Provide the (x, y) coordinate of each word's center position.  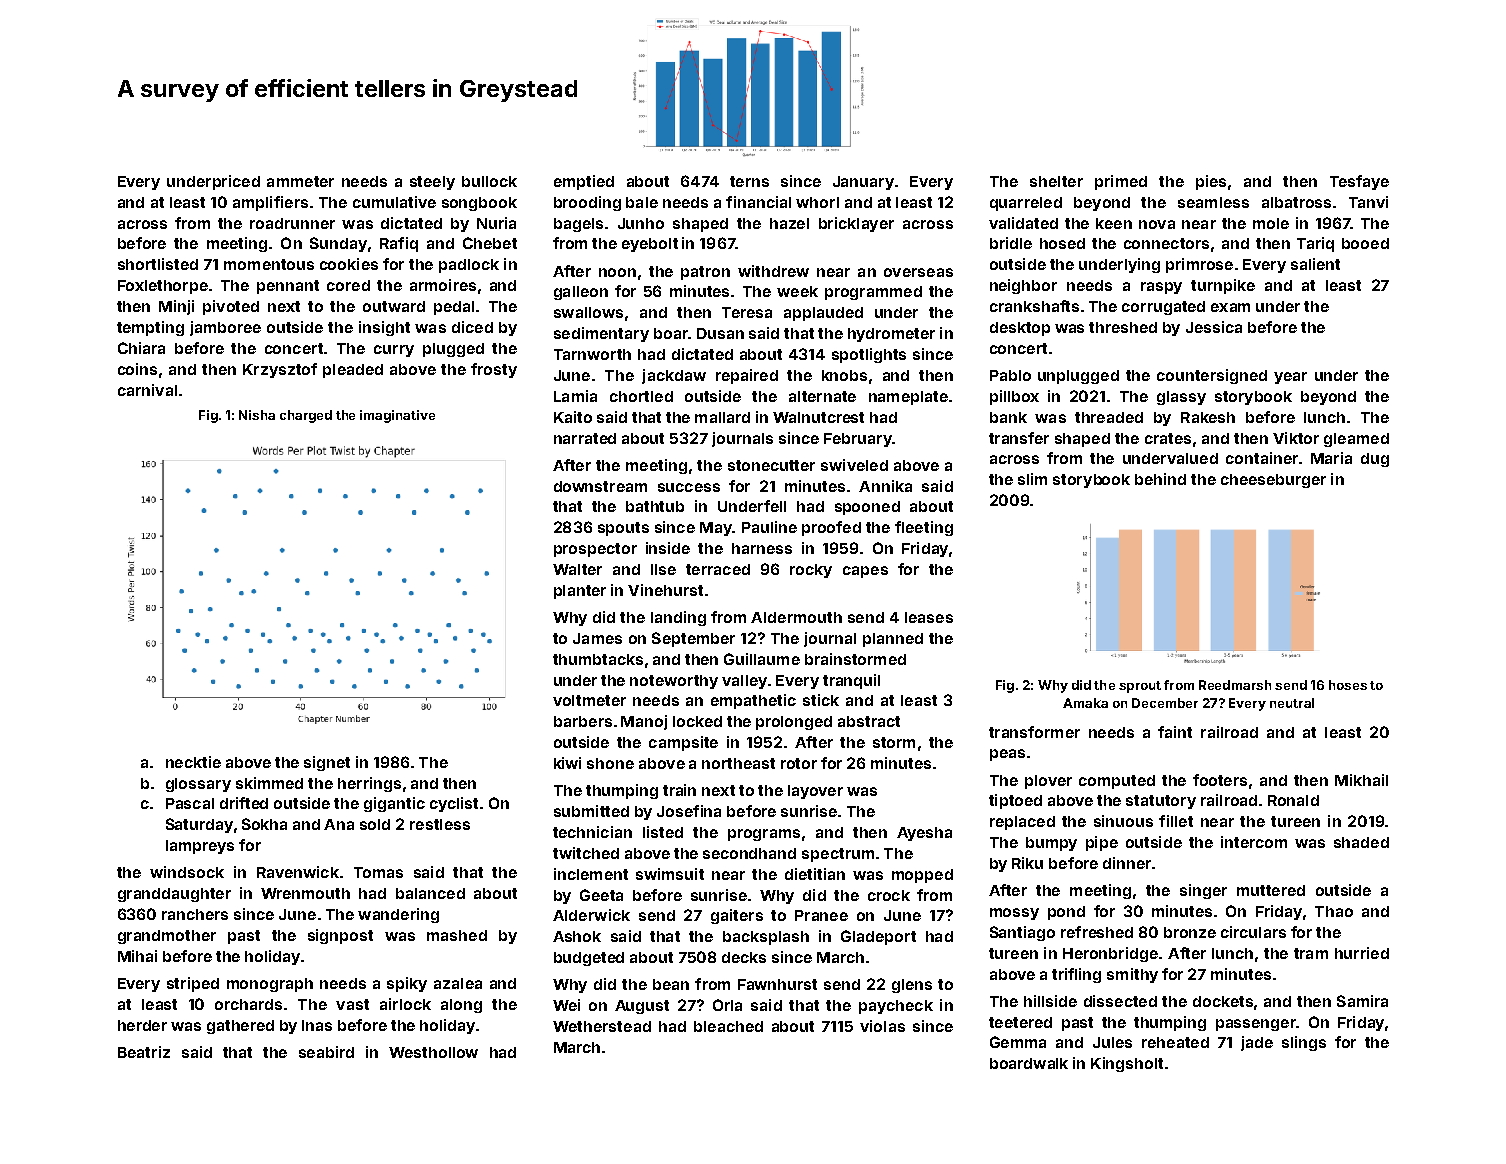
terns (749, 181)
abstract (869, 721)
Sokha (264, 824)
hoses (1348, 685)
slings (1304, 1043)
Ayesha (924, 834)
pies (1211, 182)
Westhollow (433, 1052)
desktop (1020, 329)
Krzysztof (280, 370)
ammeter (300, 181)
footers (1220, 780)
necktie (193, 762)
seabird (326, 1052)
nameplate (908, 398)
